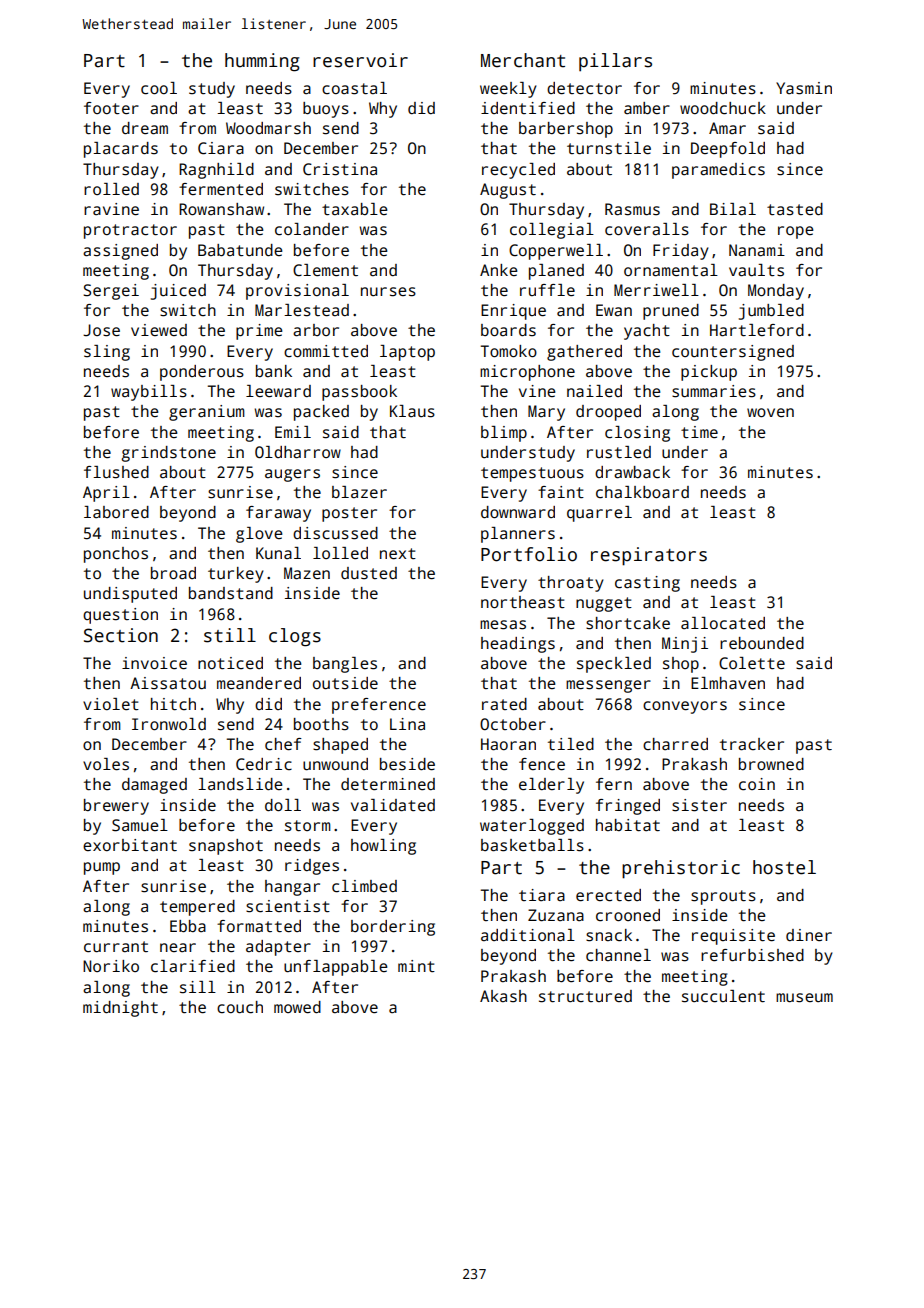 This page has width=924, height=1308. I want to click on fermented, so click(221, 189).
